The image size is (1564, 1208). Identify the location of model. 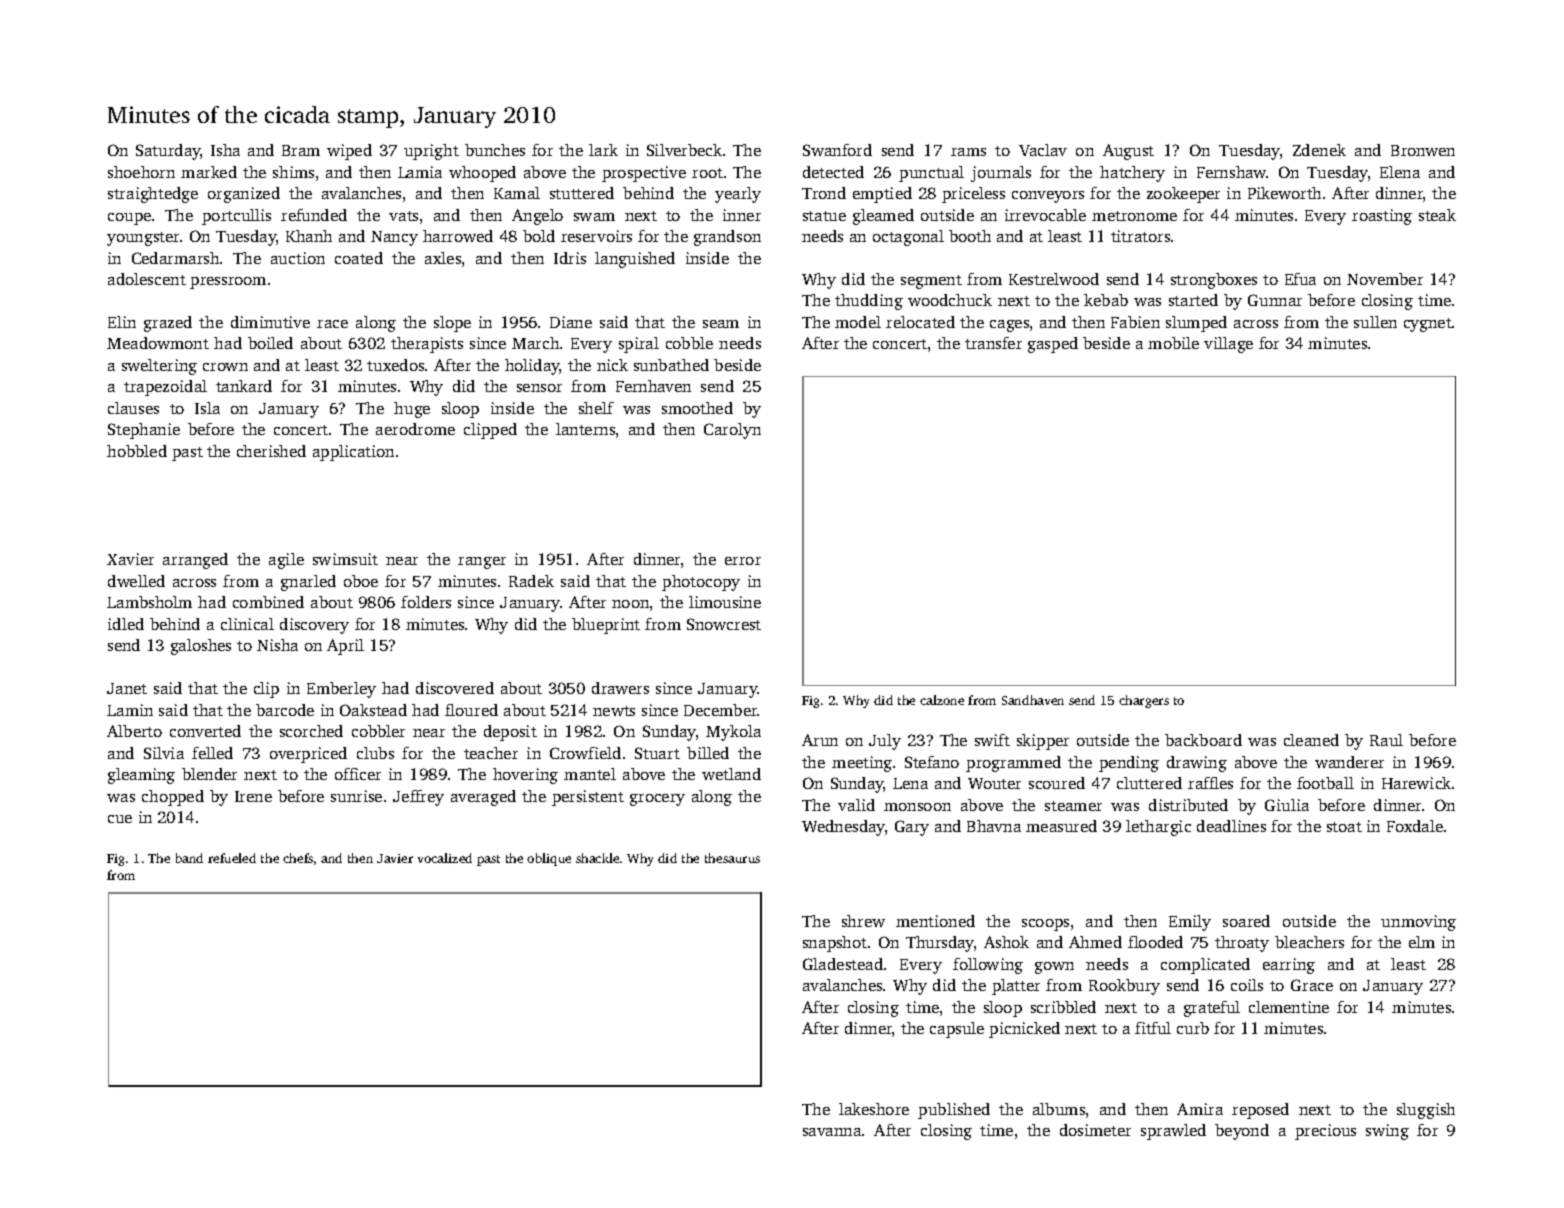
(858, 322).
